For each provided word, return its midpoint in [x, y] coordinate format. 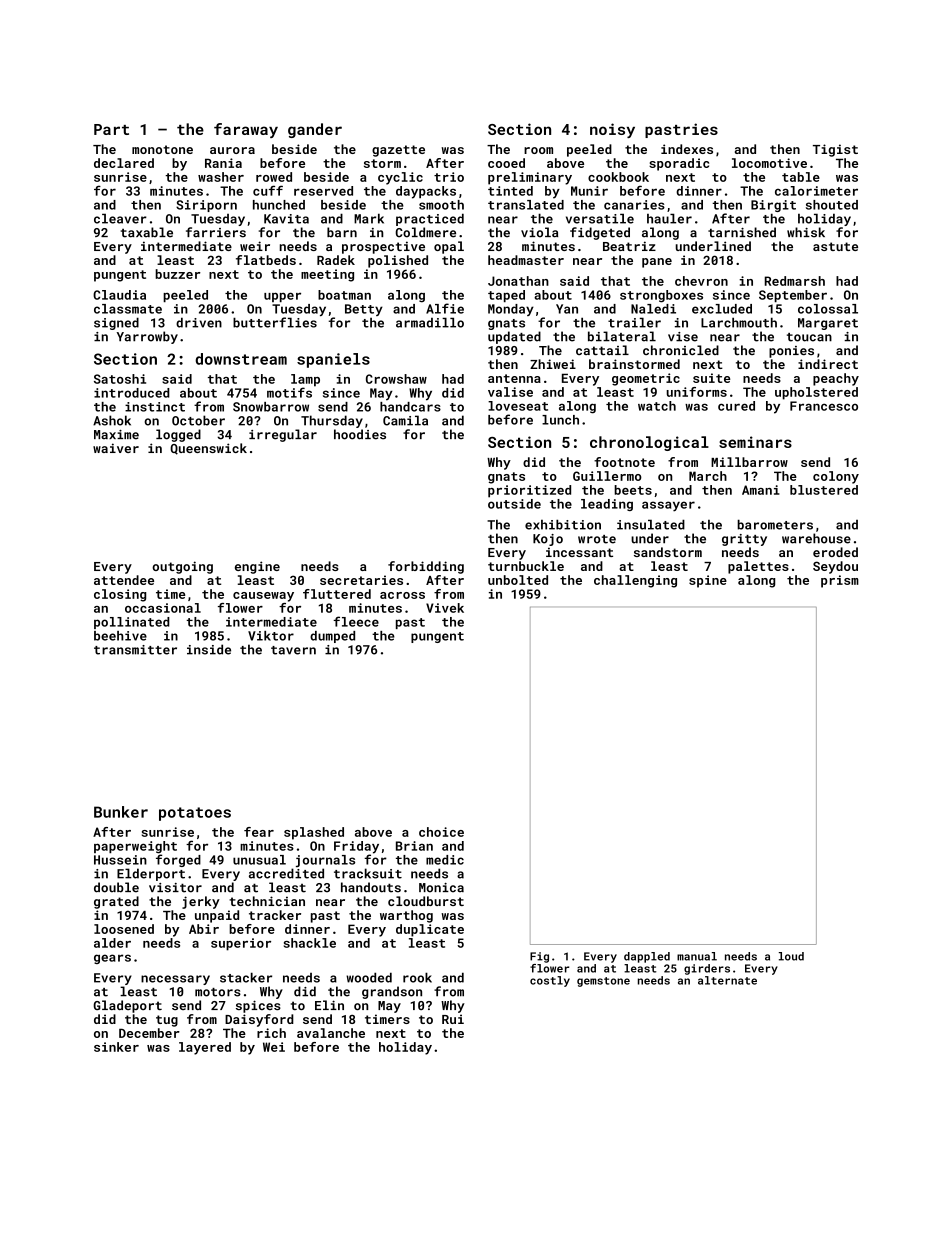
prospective [383, 247]
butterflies [275, 322]
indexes [687, 149]
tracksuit [368, 873]
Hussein [120, 860]
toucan [809, 337]
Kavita [286, 219]
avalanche [331, 1033]
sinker [116, 1047]
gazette [398, 151]
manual [697, 956]
